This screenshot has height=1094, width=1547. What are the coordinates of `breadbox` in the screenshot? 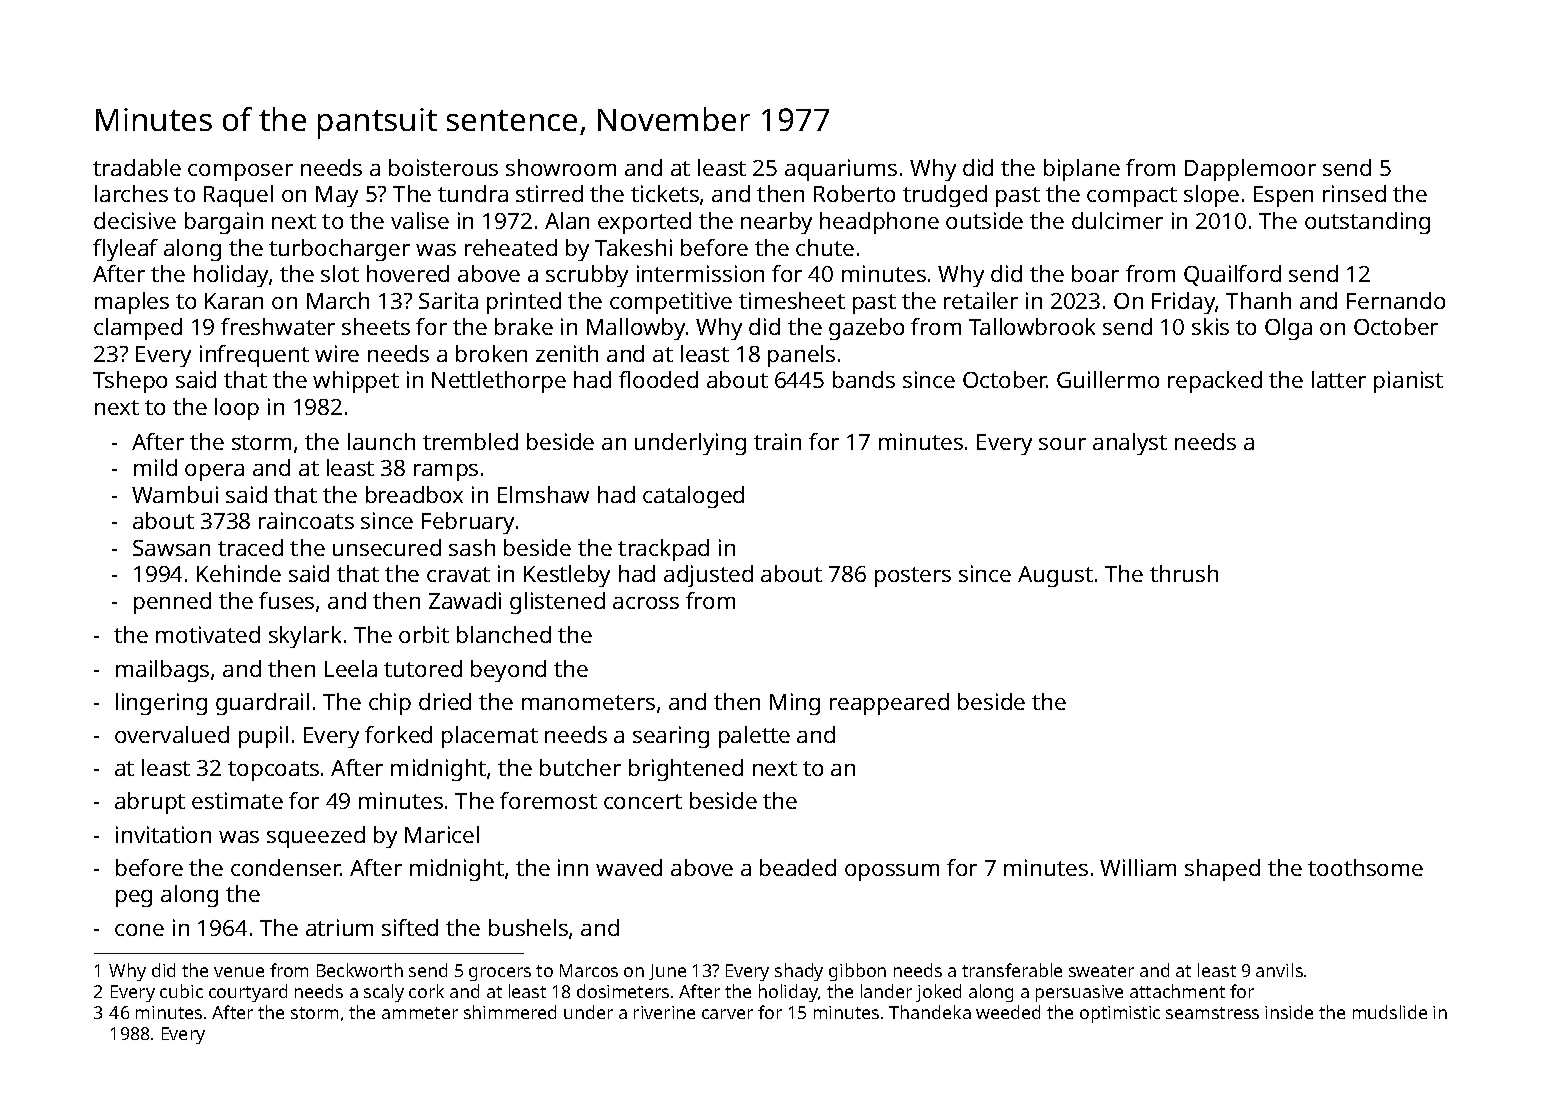 It's located at (414, 494).
